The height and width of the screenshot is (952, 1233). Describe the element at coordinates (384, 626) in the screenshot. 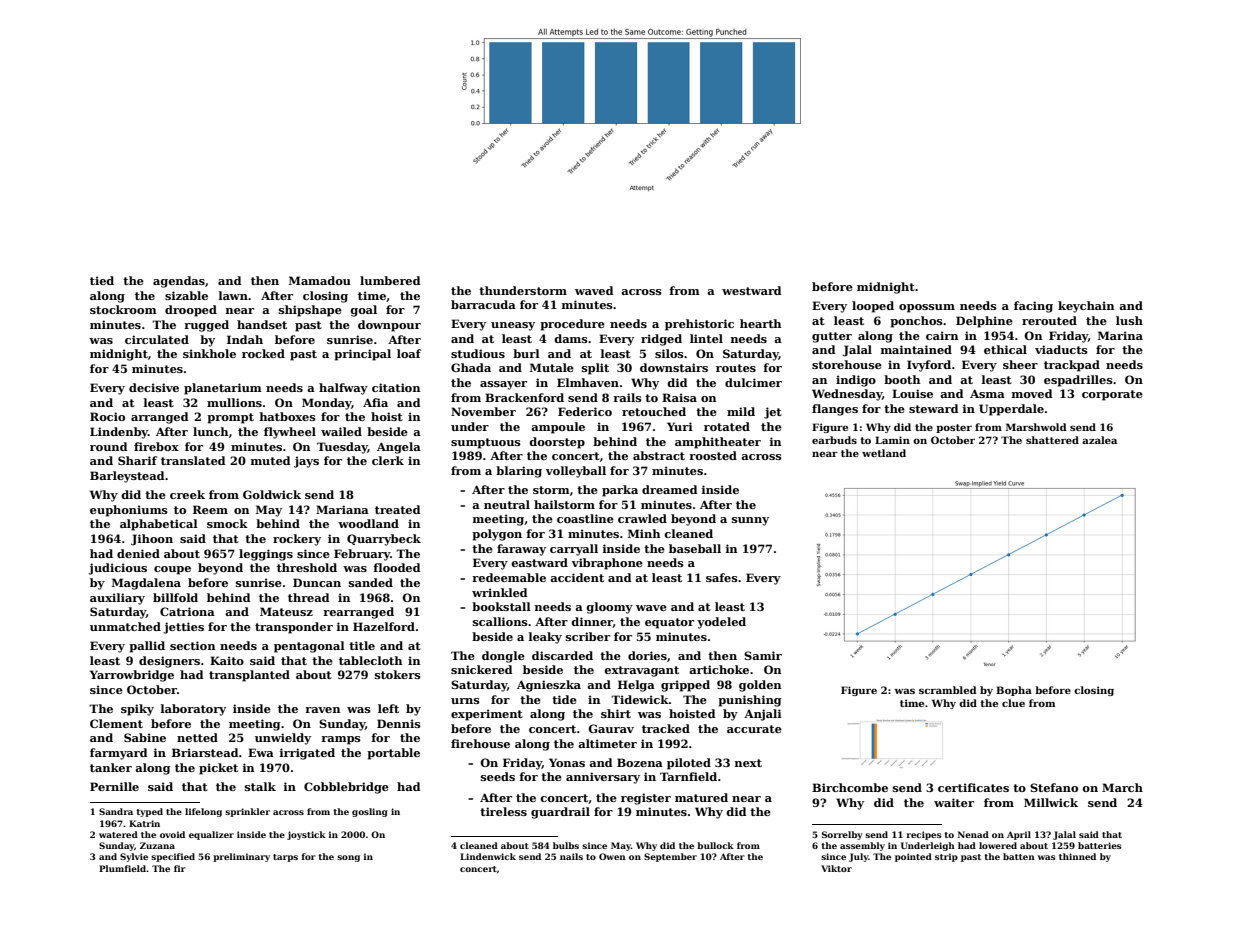

I see `Hazelford` at that location.
